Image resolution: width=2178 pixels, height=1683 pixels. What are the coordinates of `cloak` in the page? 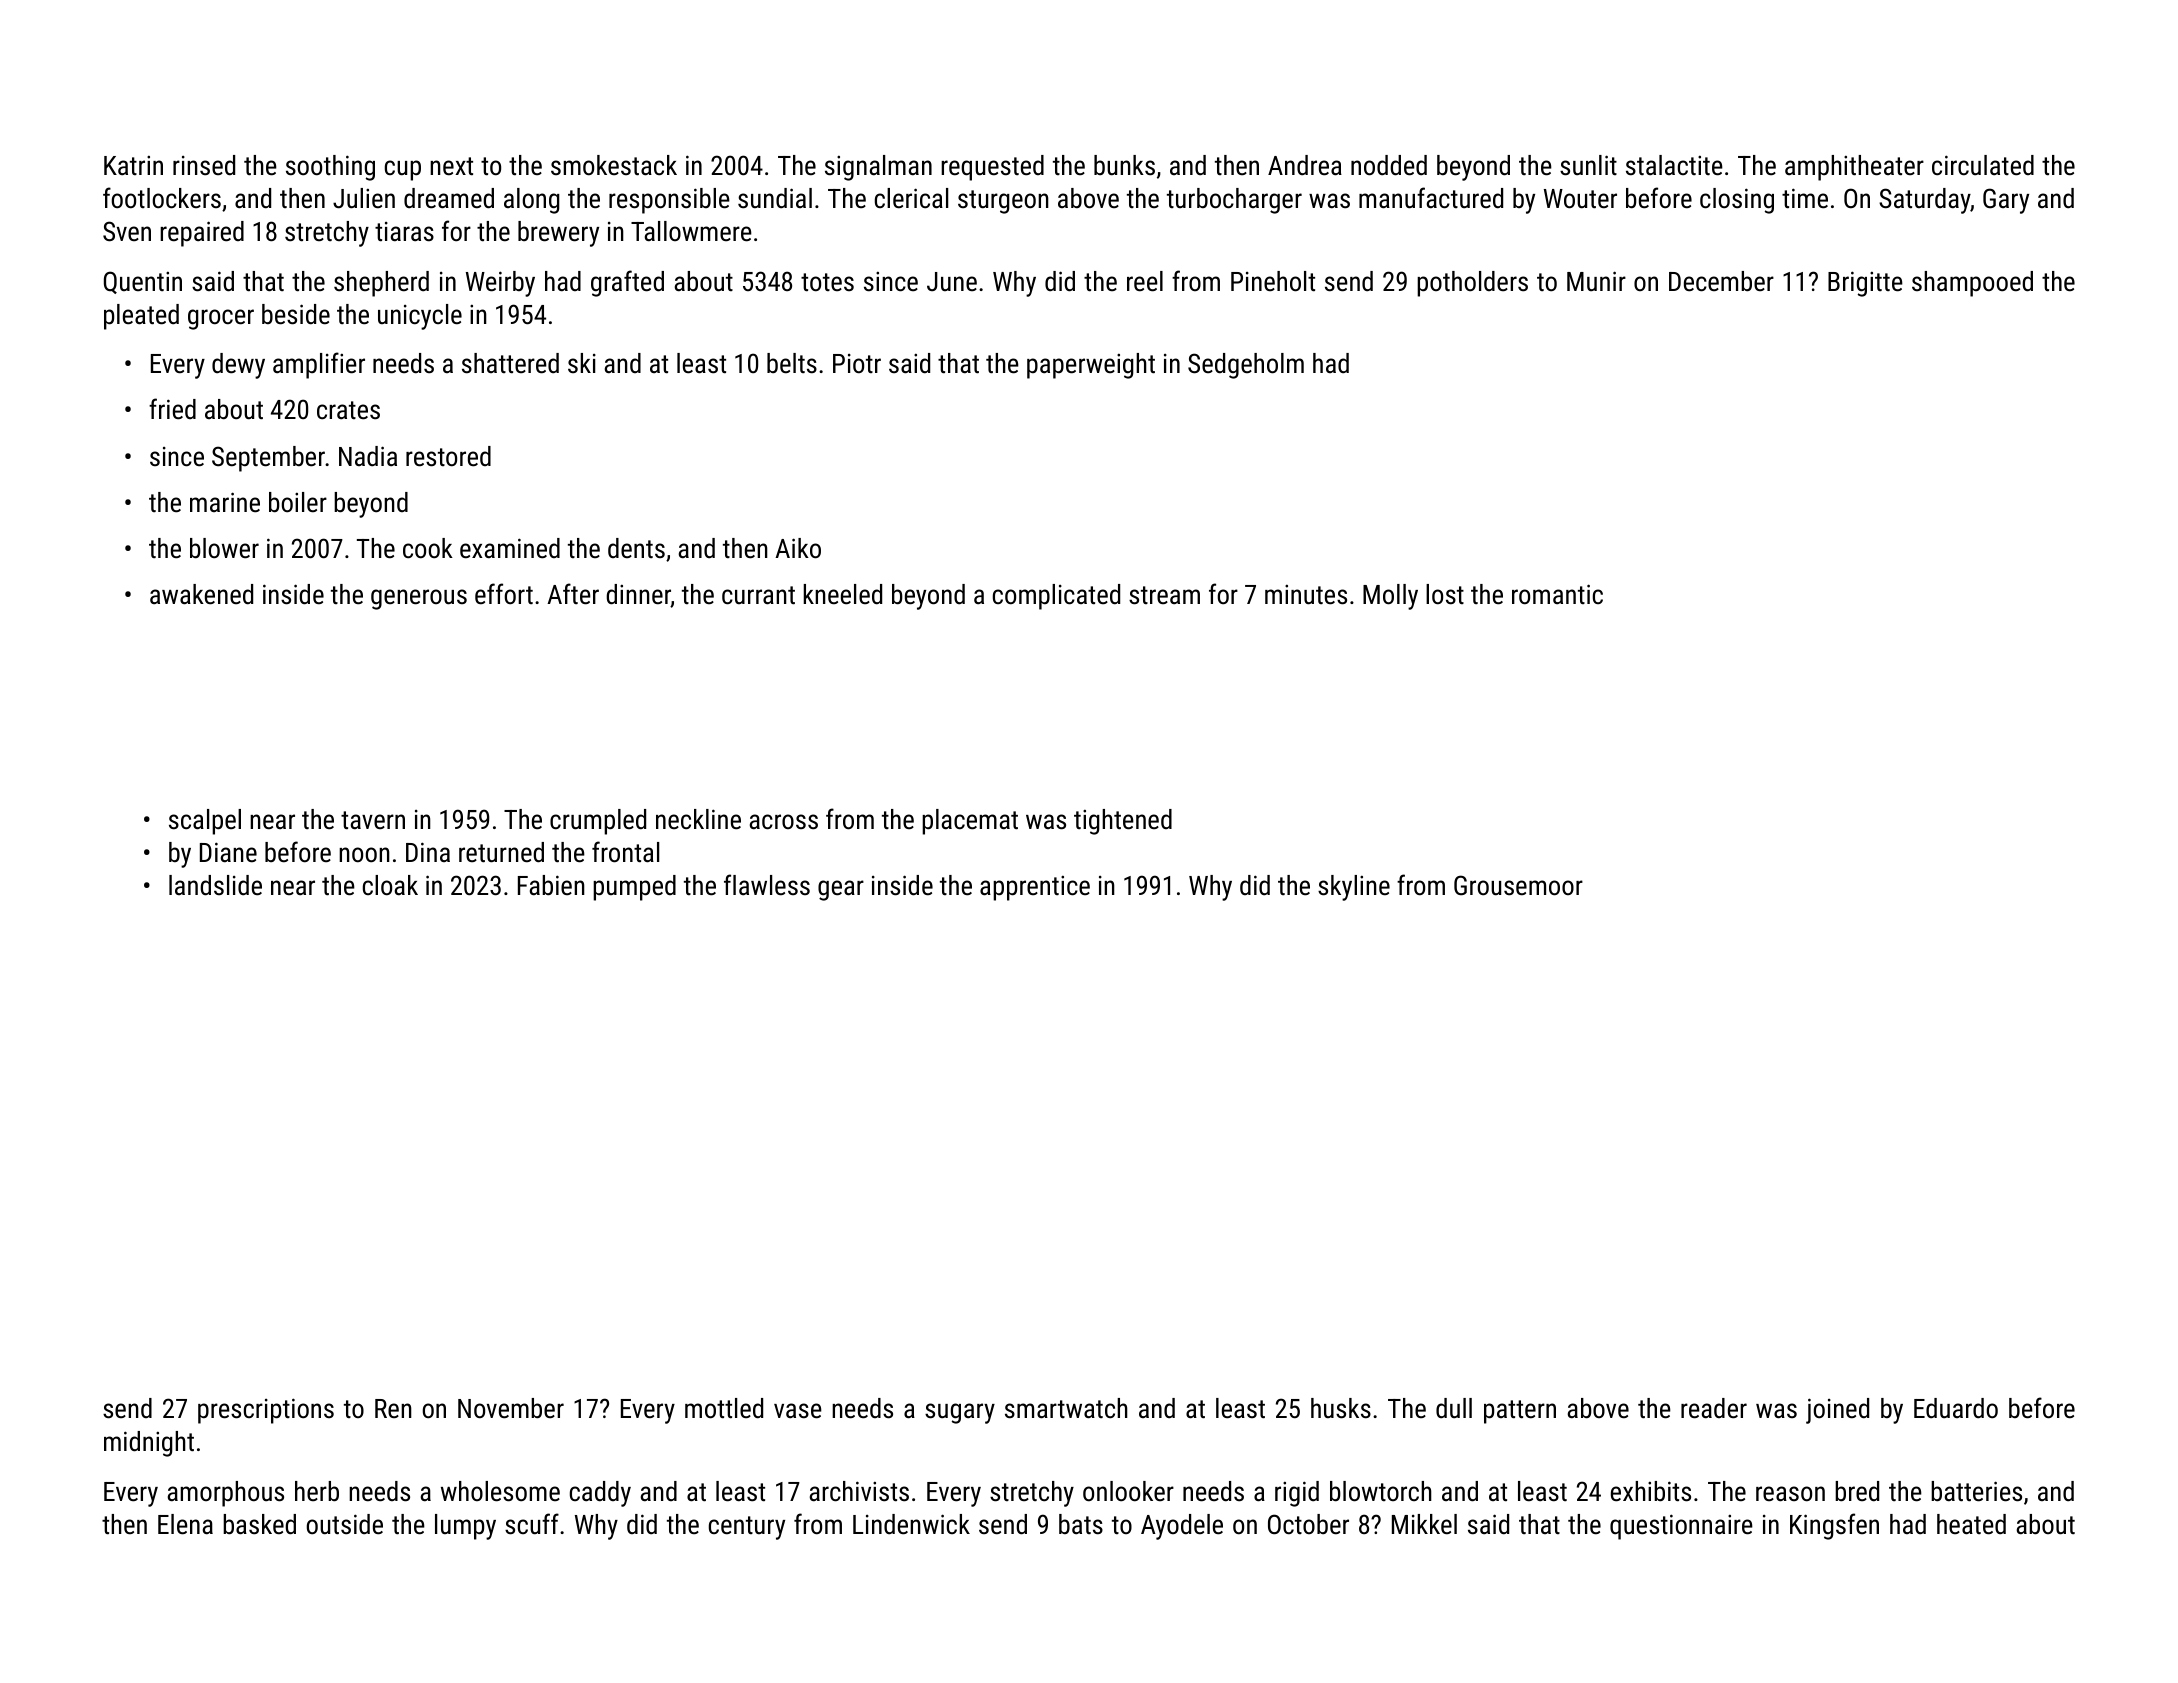 It's located at (390, 885).
